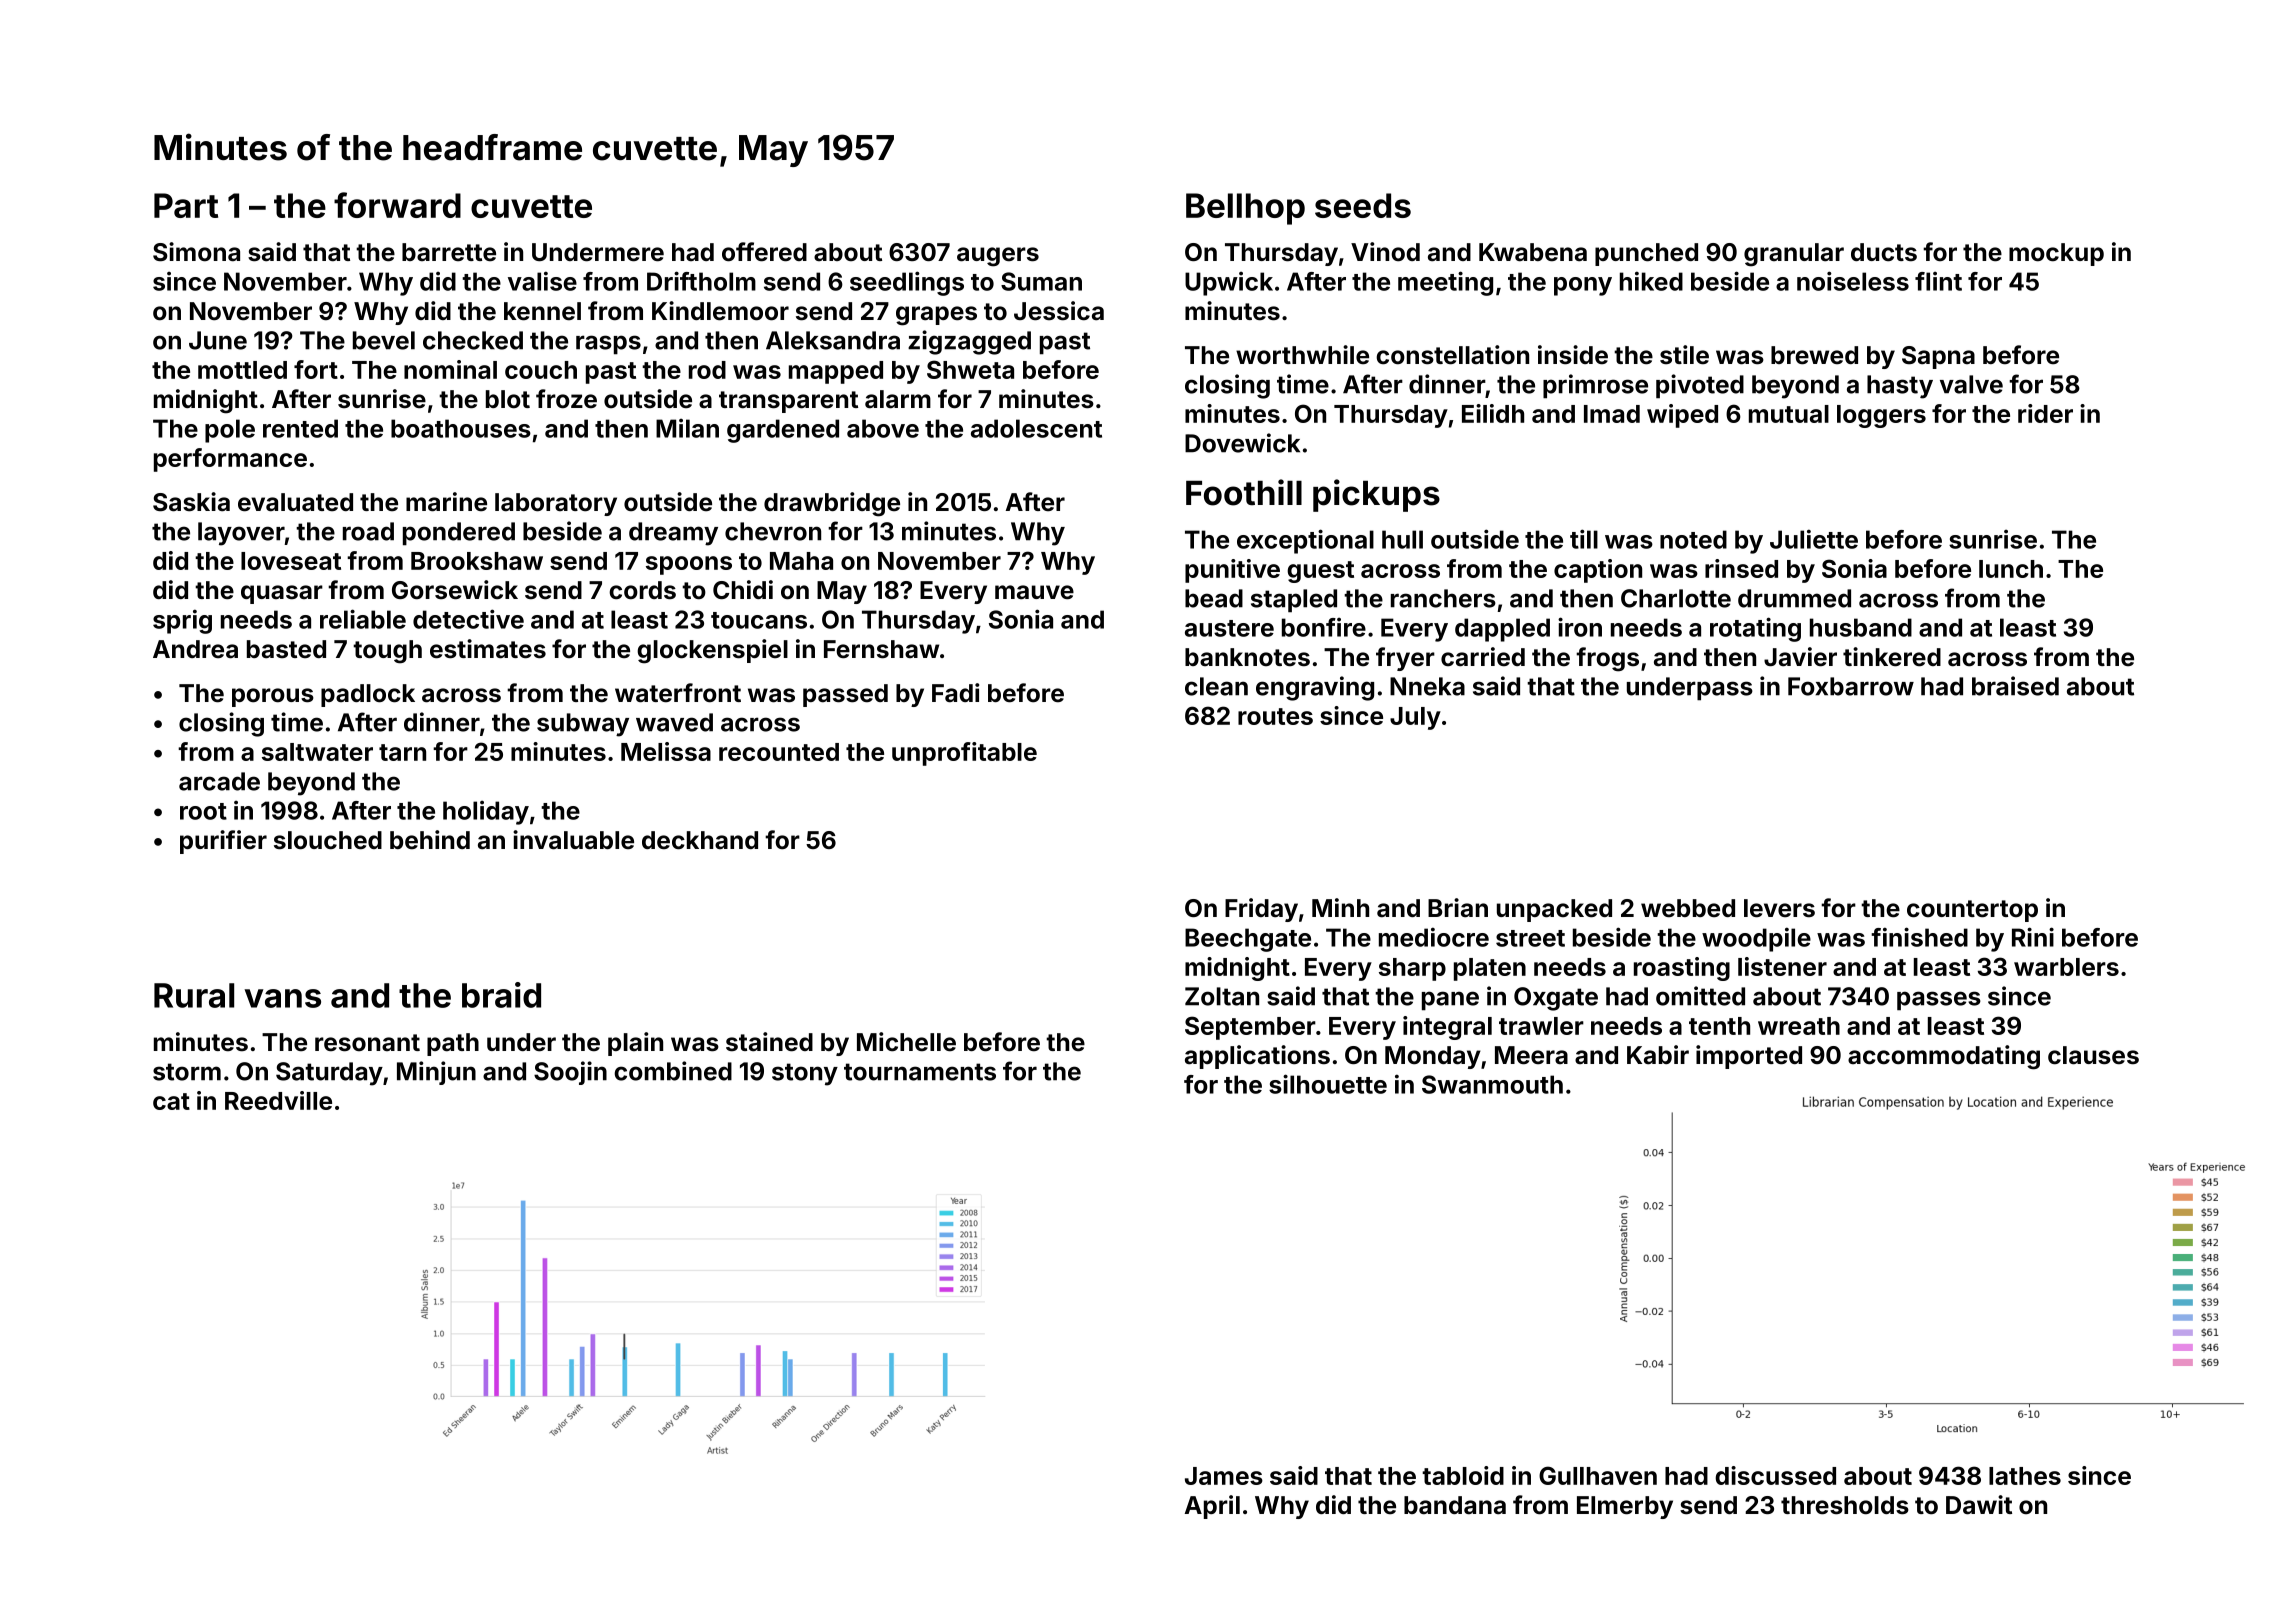 Image resolution: width=2292 pixels, height=1620 pixels. Describe the element at coordinates (186, 205) in the screenshot. I see `Part` at that location.
